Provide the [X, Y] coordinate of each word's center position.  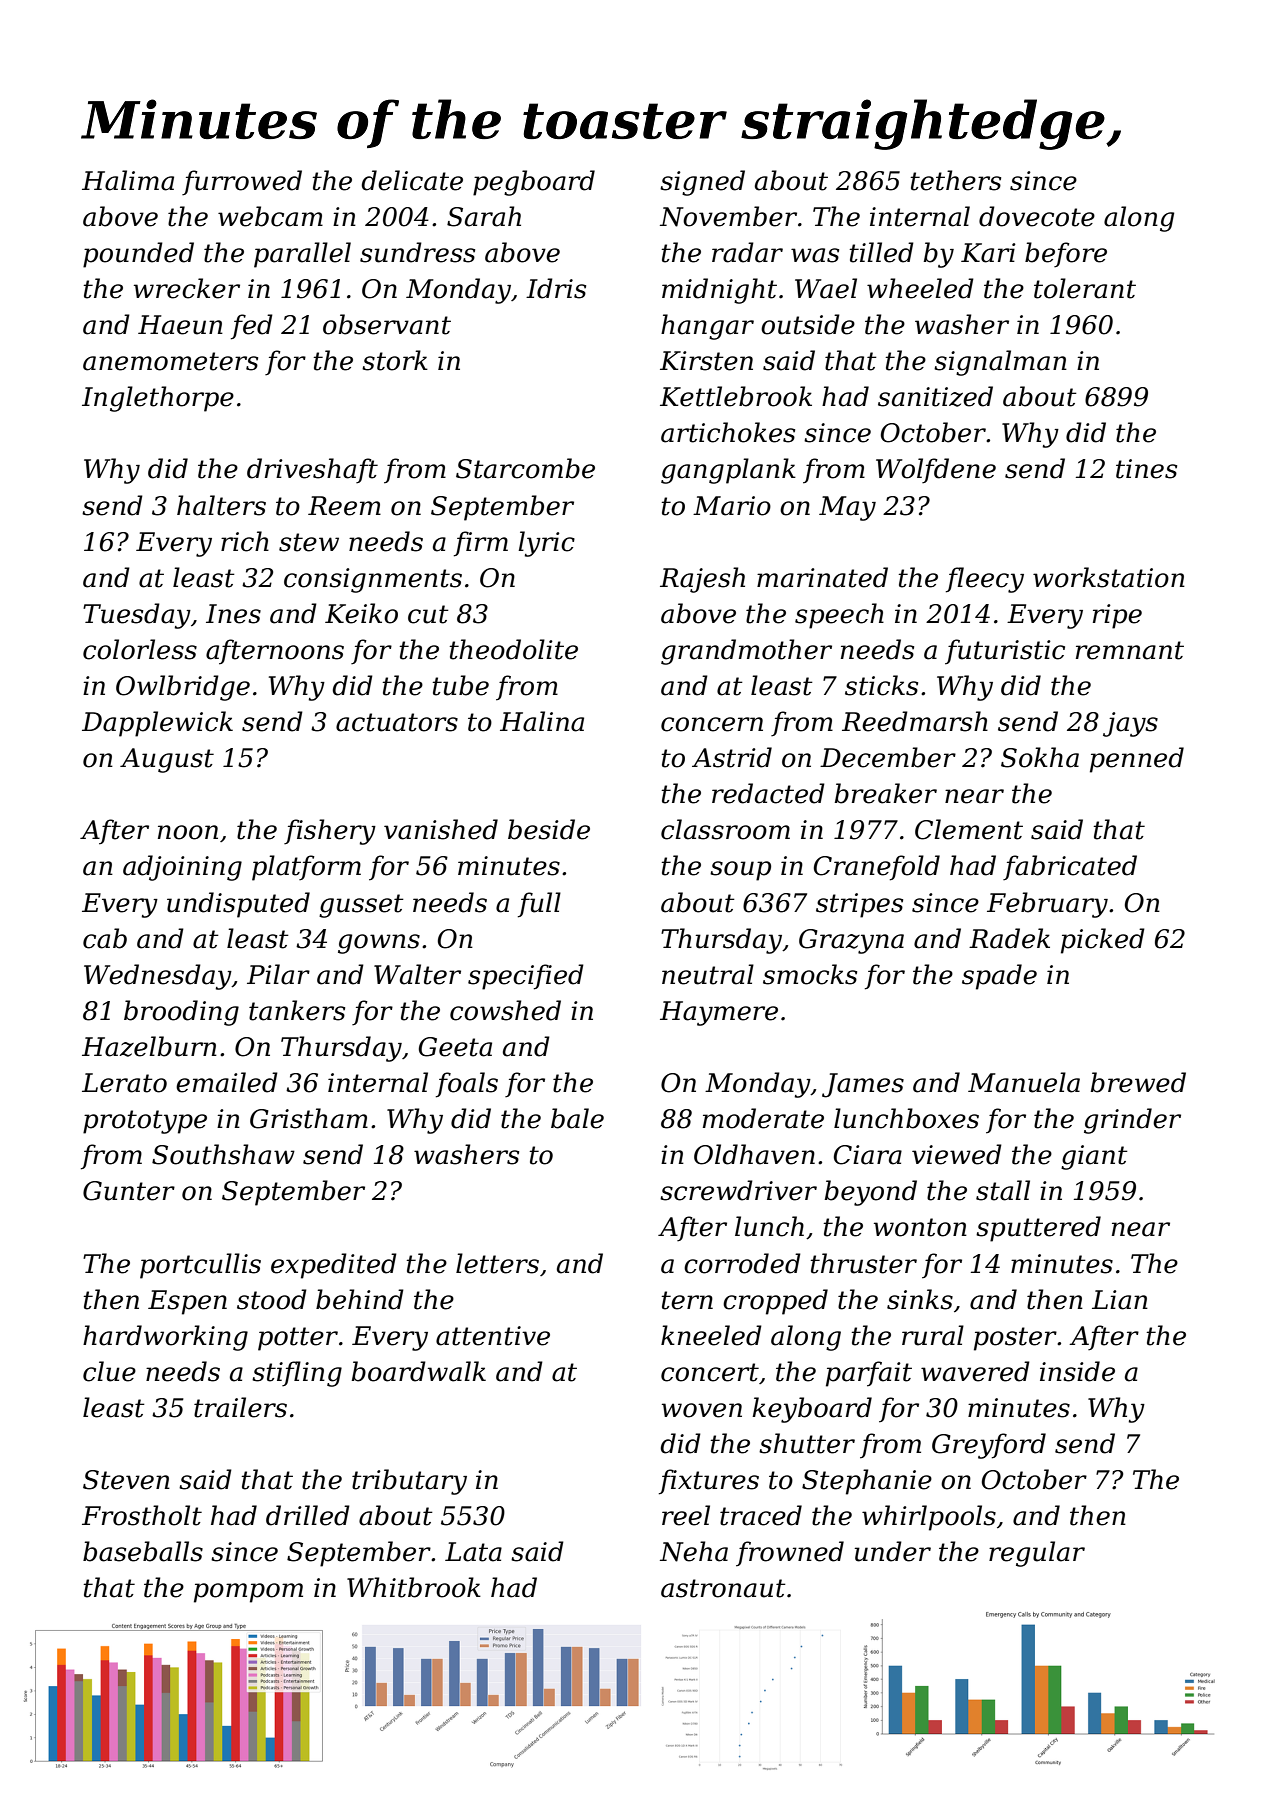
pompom [248, 1593]
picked [1103, 941]
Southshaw [223, 1154]
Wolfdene [936, 471]
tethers [955, 180]
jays [1130, 724]
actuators [397, 722]
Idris [556, 288]
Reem [344, 506]
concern [712, 724]
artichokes [728, 432]
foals [467, 1085]
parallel [302, 255]
